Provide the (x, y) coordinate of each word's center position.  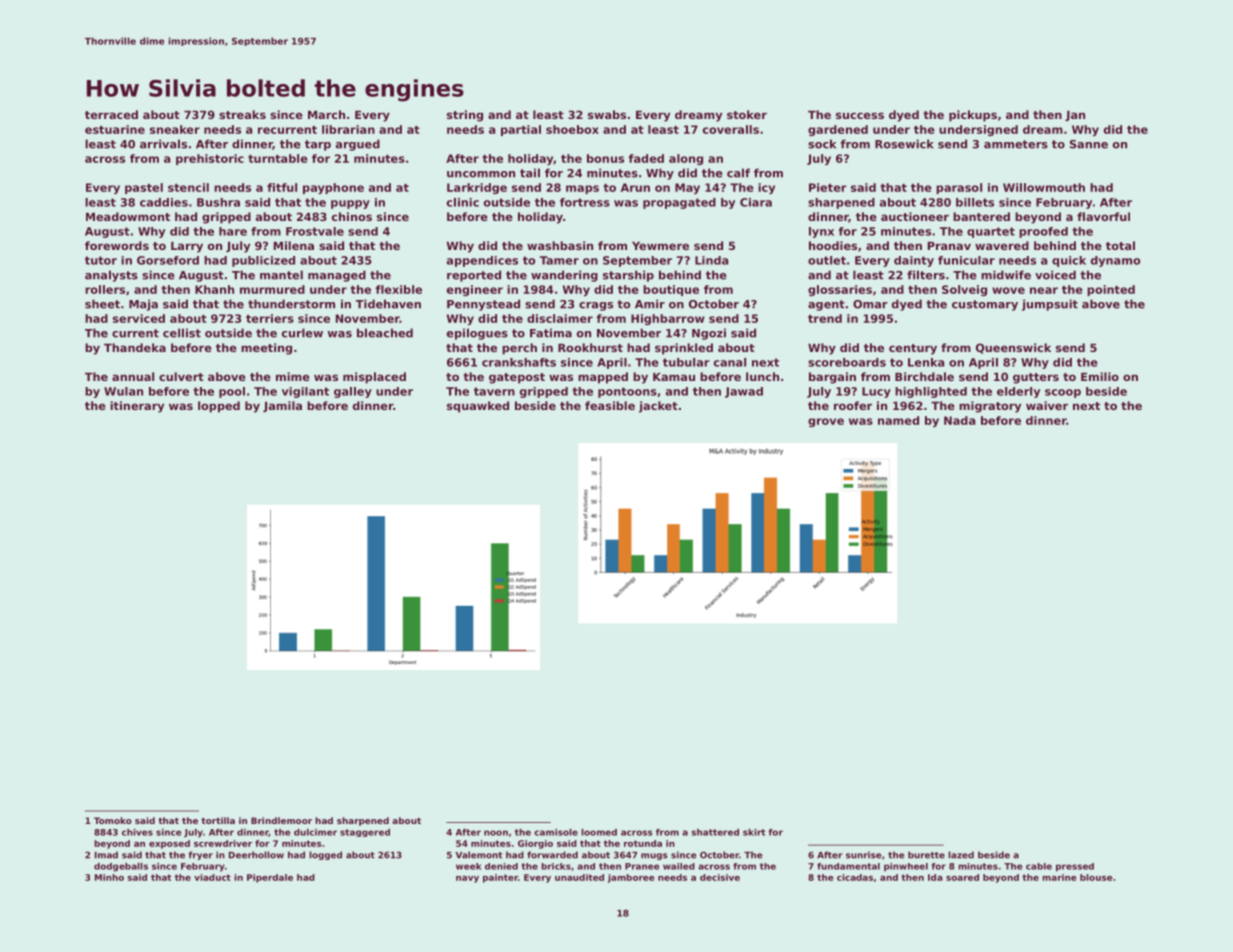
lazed (961, 855)
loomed (599, 832)
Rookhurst (590, 347)
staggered (365, 833)
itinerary (137, 407)
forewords (117, 245)
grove (826, 422)
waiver (1047, 405)
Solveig (964, 290)
